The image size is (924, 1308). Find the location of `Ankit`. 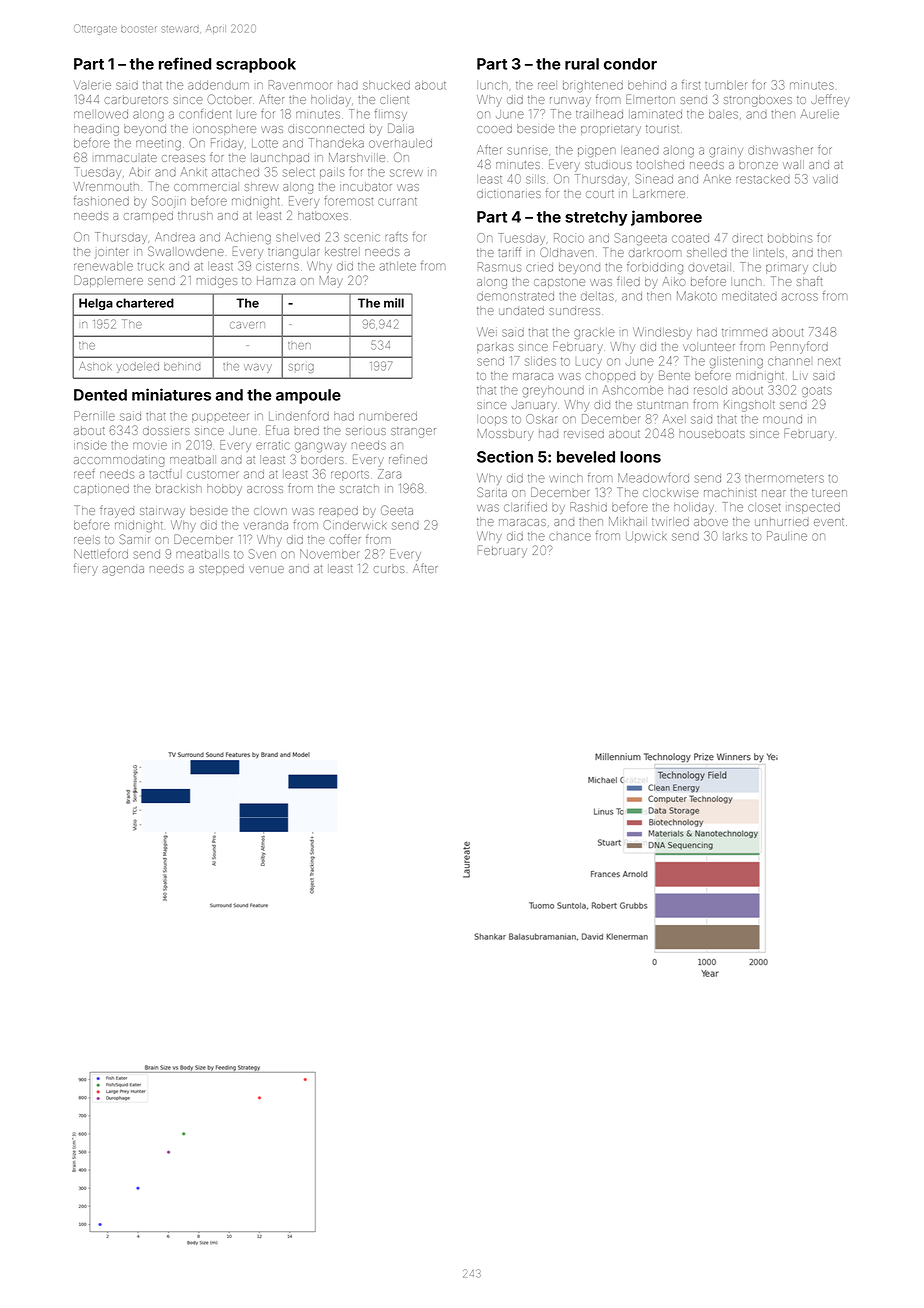

Ankit is located at coordinates (194, 172).
